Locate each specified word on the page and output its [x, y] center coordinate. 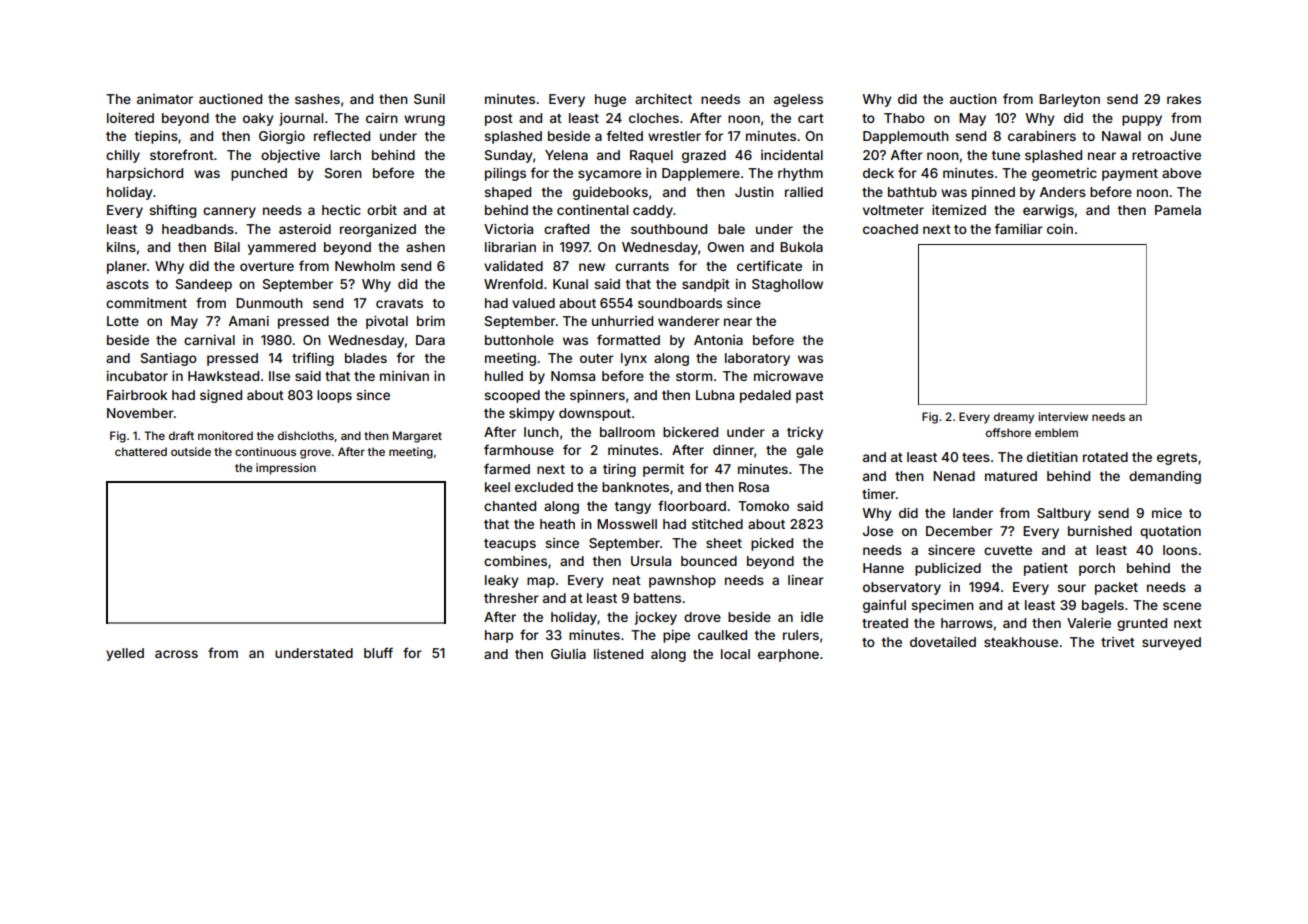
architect [663, 99]
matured [1011, 476]
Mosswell [627, 524]
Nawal [1121, 136]
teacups [510, 545]
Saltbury [1064, 514]
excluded [544, 487]
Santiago [169, 359]
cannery [229, 212]
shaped [507, 193]
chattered [141, 451]
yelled [125, 654]
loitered [130, 118]
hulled [504, 376]
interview [1063, 416]
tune [1006, 155]
